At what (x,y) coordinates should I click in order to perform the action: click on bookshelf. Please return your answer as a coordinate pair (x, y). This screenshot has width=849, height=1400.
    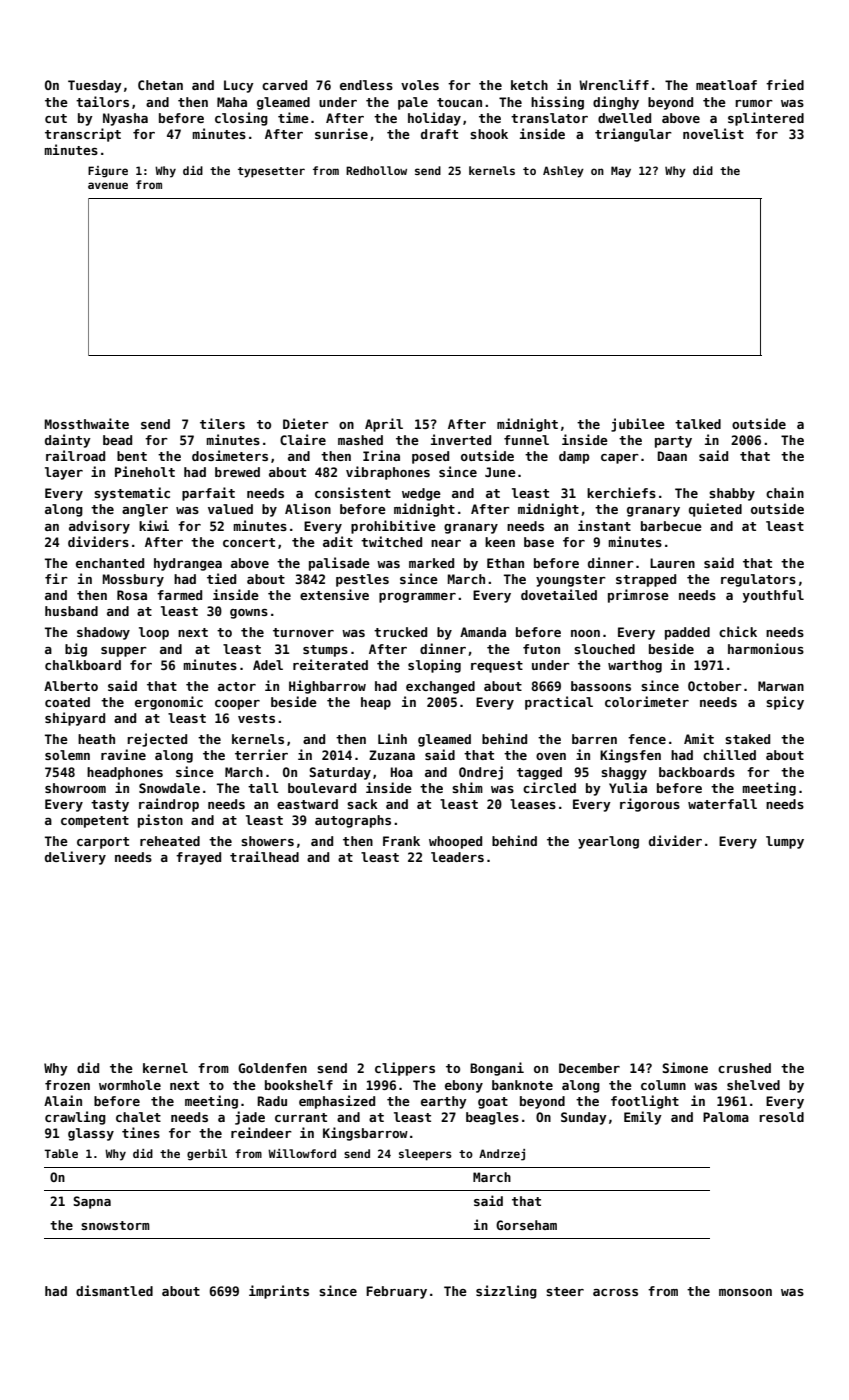
    Looking at the image, I should click on (299, 1085).
